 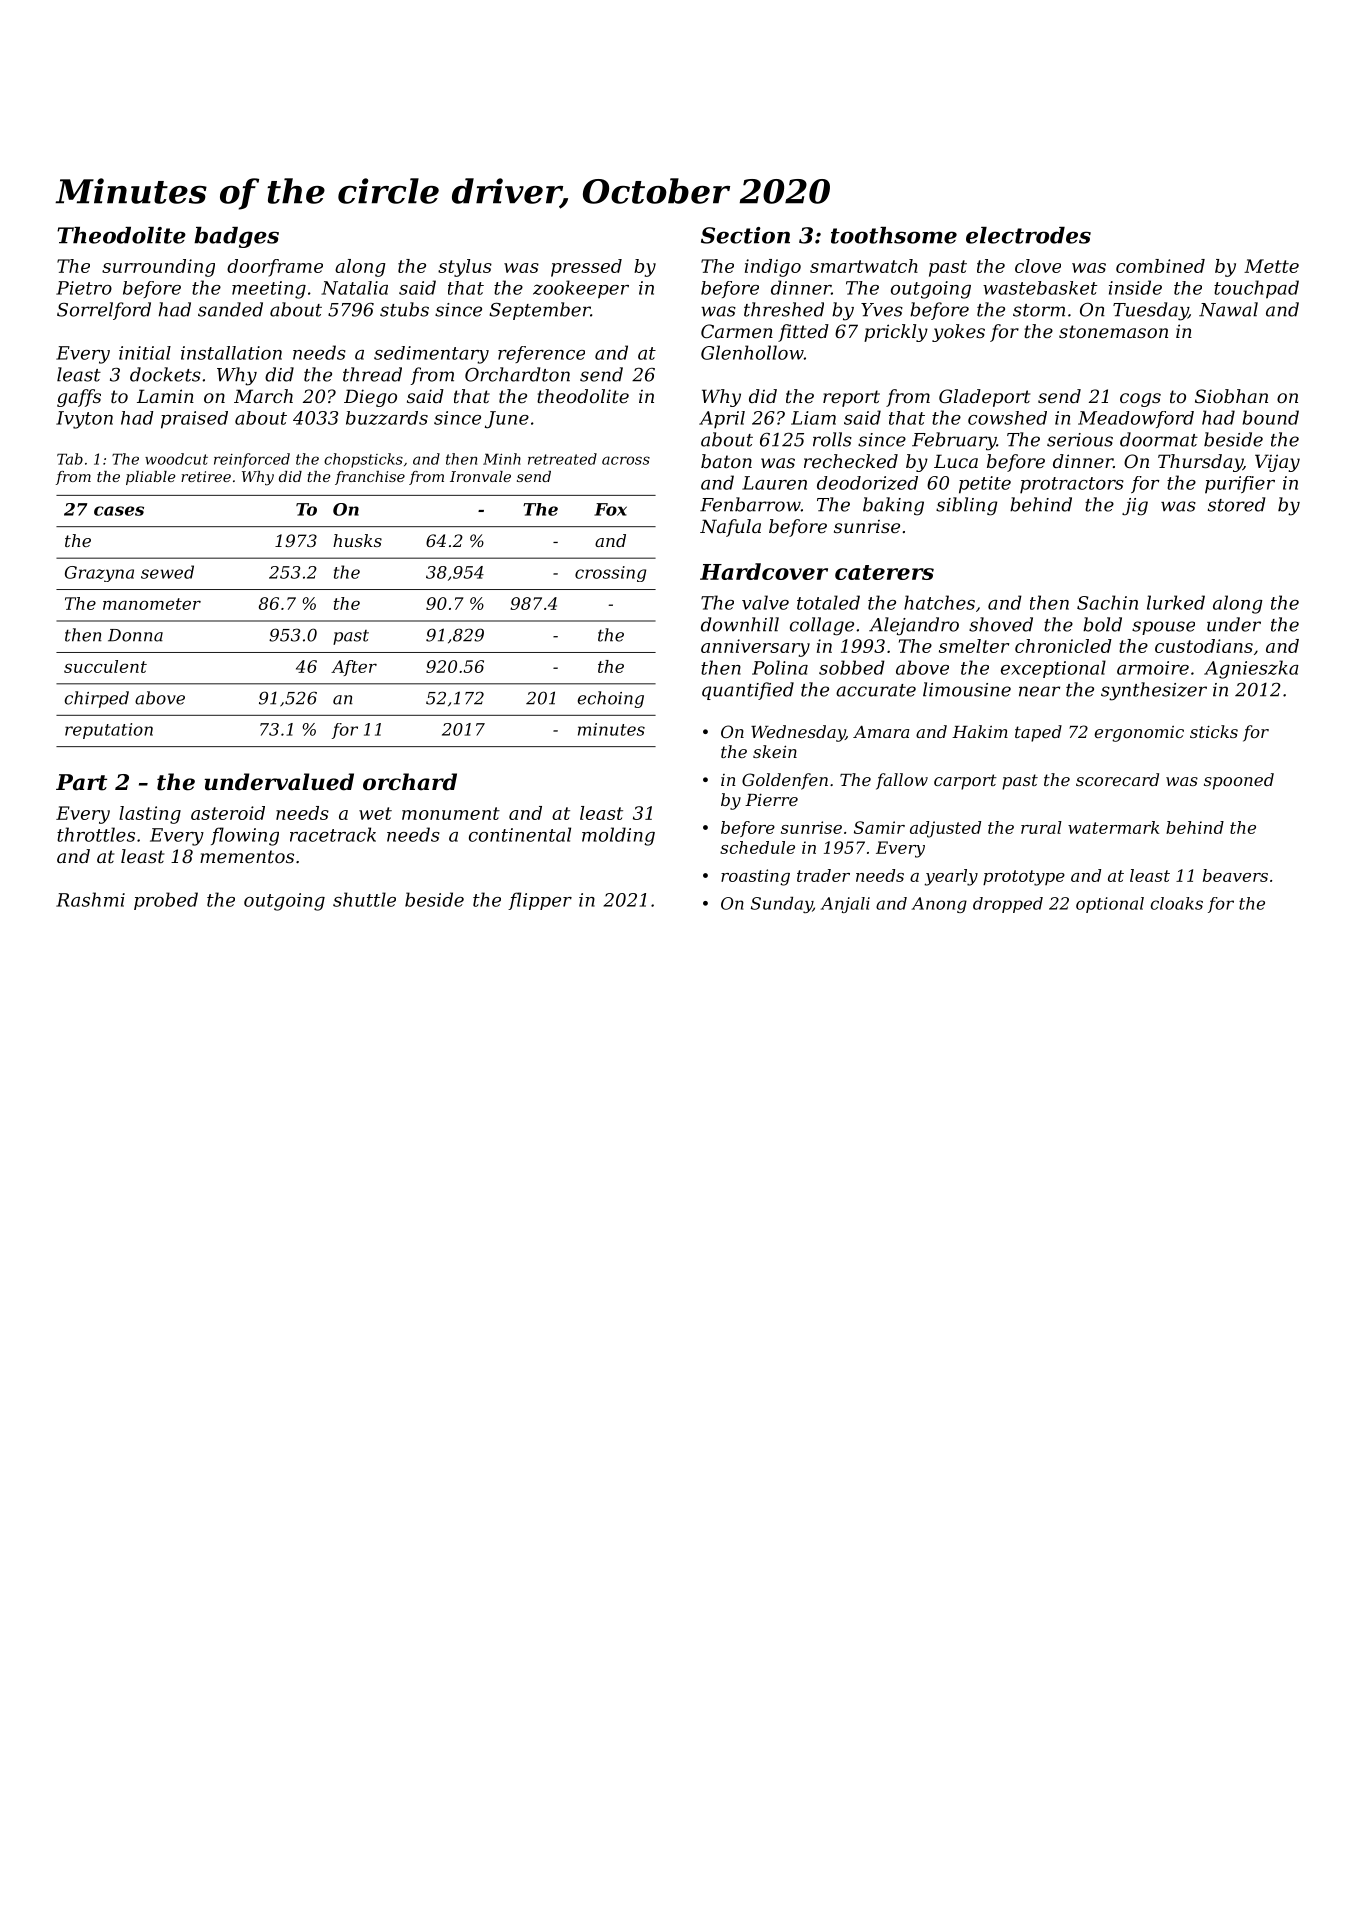 I want to click on badges, so click(x=236, y=237).
